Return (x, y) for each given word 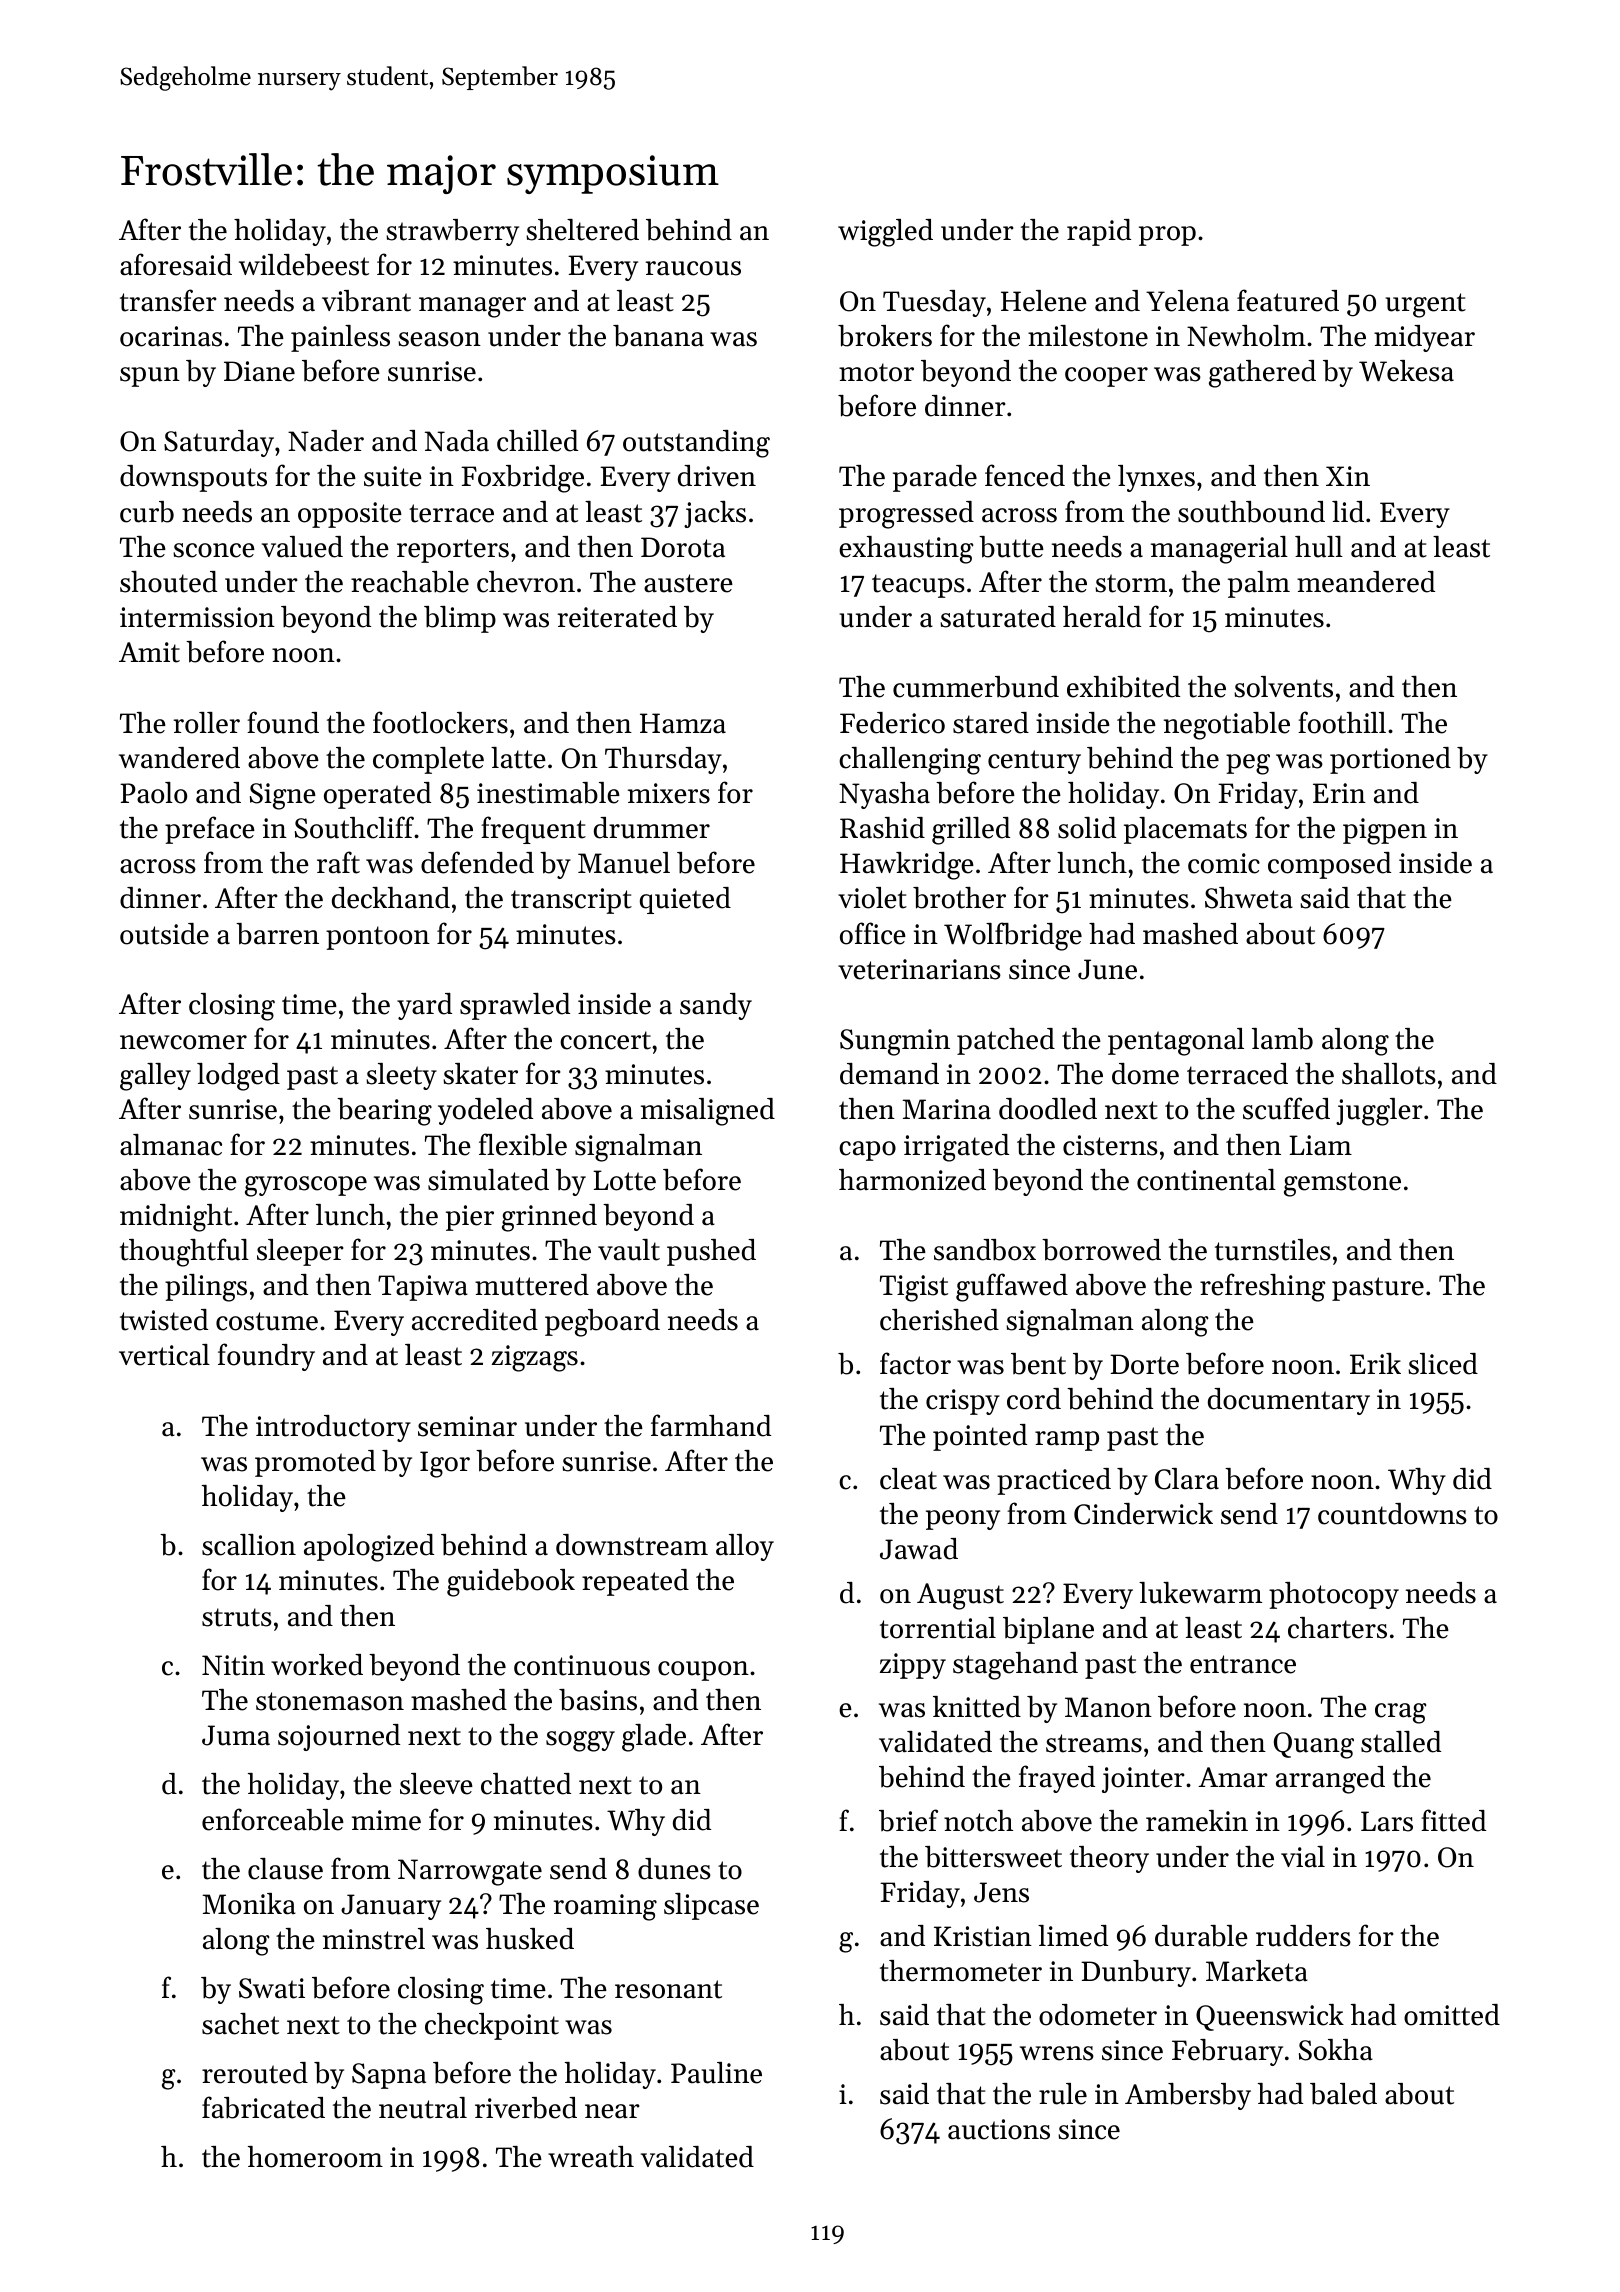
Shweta (1249, 898)
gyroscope (306, 1186)
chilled (537, 441)
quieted (685, 900)
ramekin (1197, 1821)
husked (530, 1939)
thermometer (961, 1971)
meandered (1366, 582)
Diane (259, 371)
